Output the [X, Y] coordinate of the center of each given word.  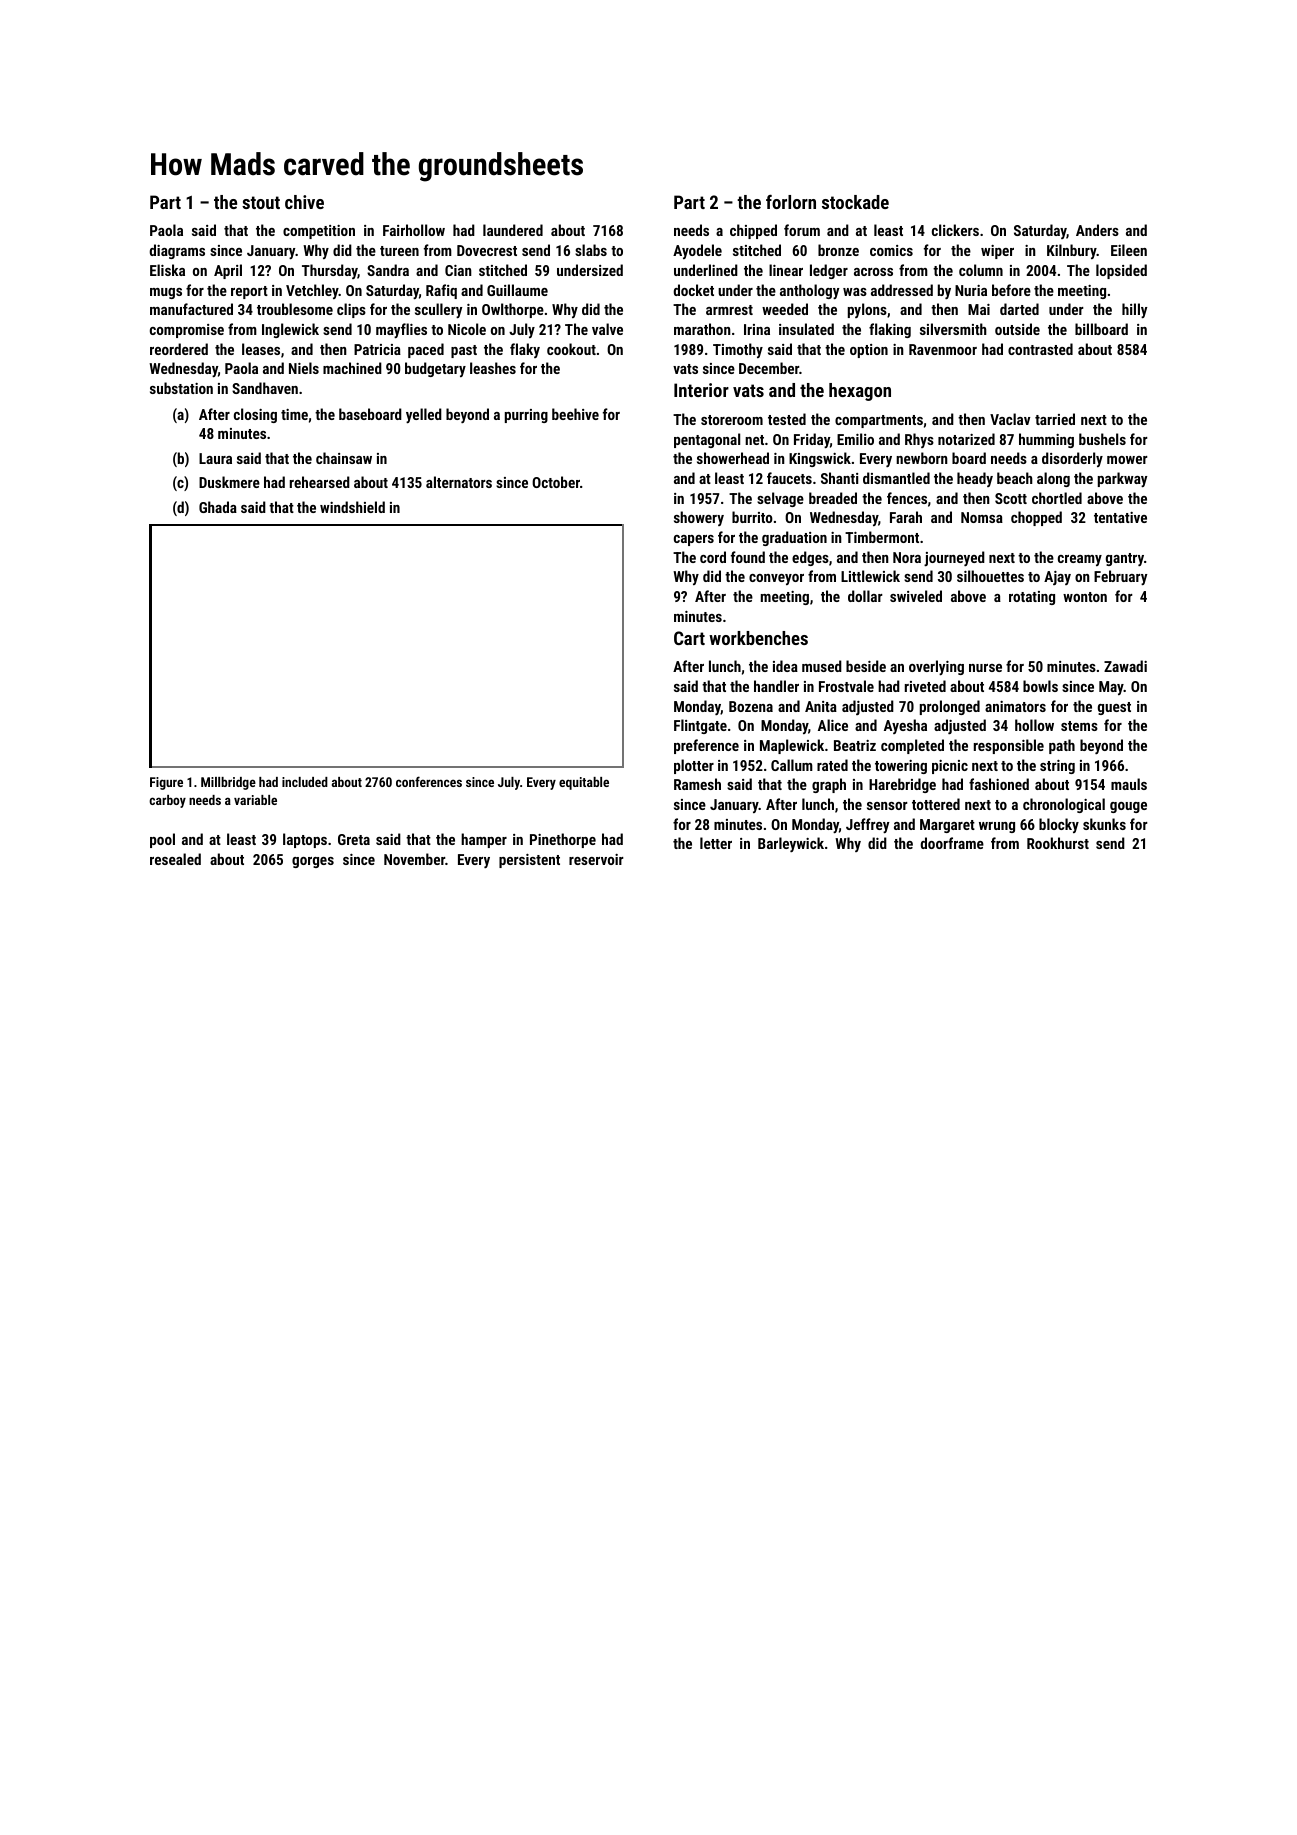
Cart [689, 638]
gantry [1125, 559]
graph [829, 785]
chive [304, 202]
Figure [166, 783]
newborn [922, 458]
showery [699, 518]
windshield [352, 507]
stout [261, 202]
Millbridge [228, 783]
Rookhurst [1058, 843]
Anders [1097, 230]
